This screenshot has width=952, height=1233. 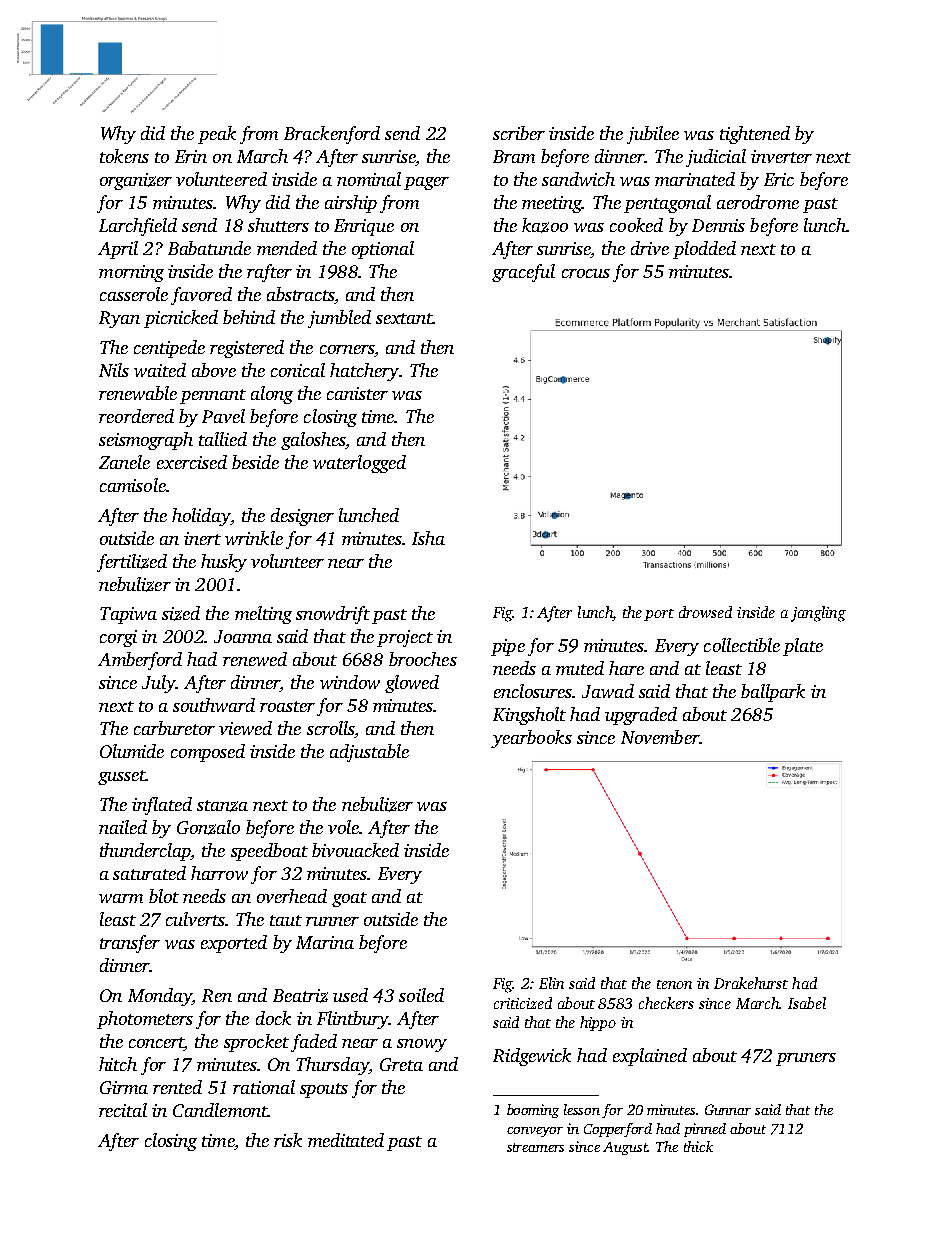 I want to click on plodded, so click(x=704, y=250).
